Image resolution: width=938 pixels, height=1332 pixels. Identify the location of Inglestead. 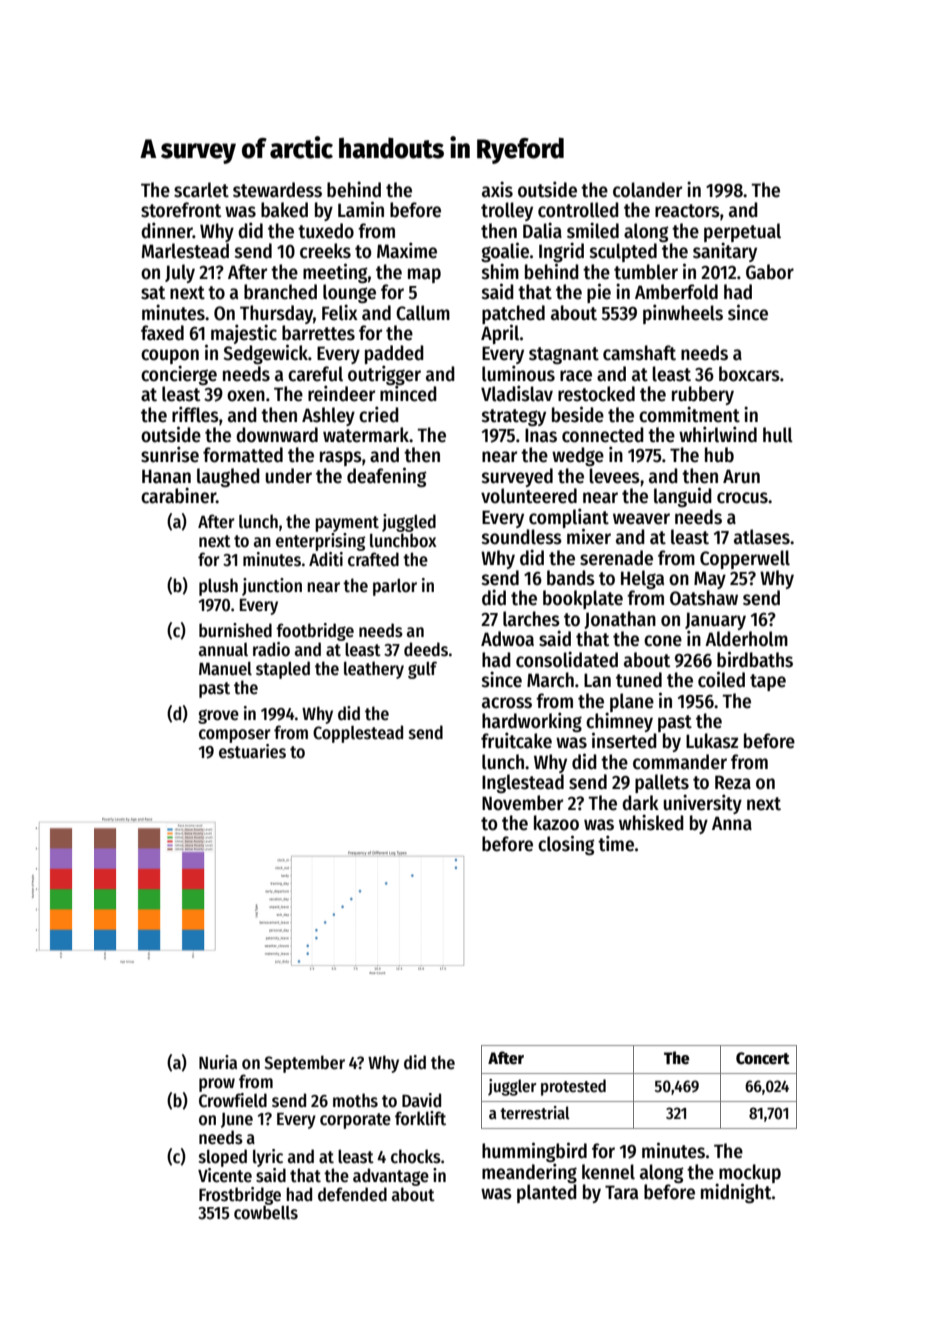
(523, 783).
